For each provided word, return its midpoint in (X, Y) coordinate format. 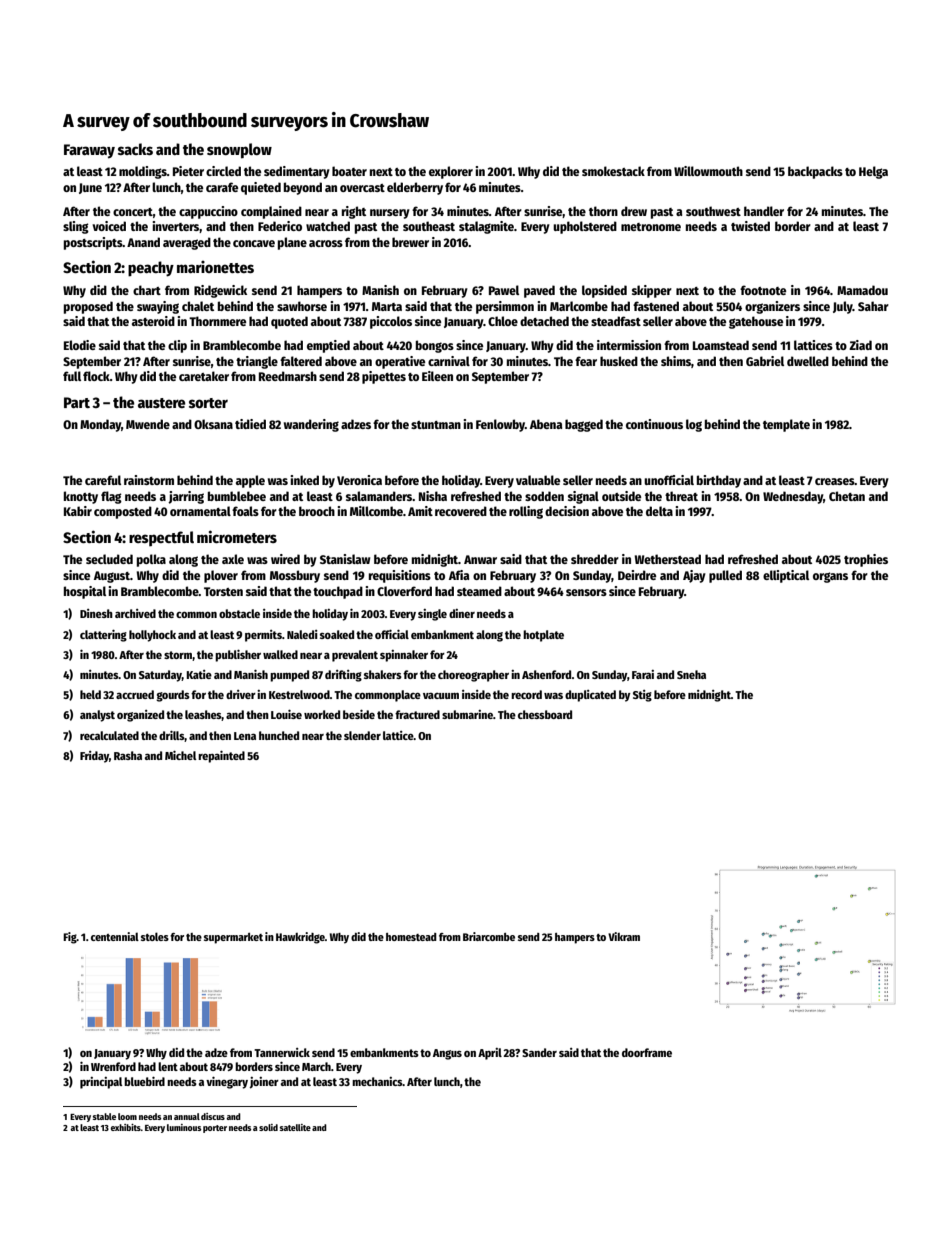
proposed (88, 307)
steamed (479, 591)
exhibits (126, 1127)
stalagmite (486, 227)
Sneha (691, 674)
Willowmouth (708, 171)
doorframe (647, 1052)
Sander (539, 1052)
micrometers (237, 536)
